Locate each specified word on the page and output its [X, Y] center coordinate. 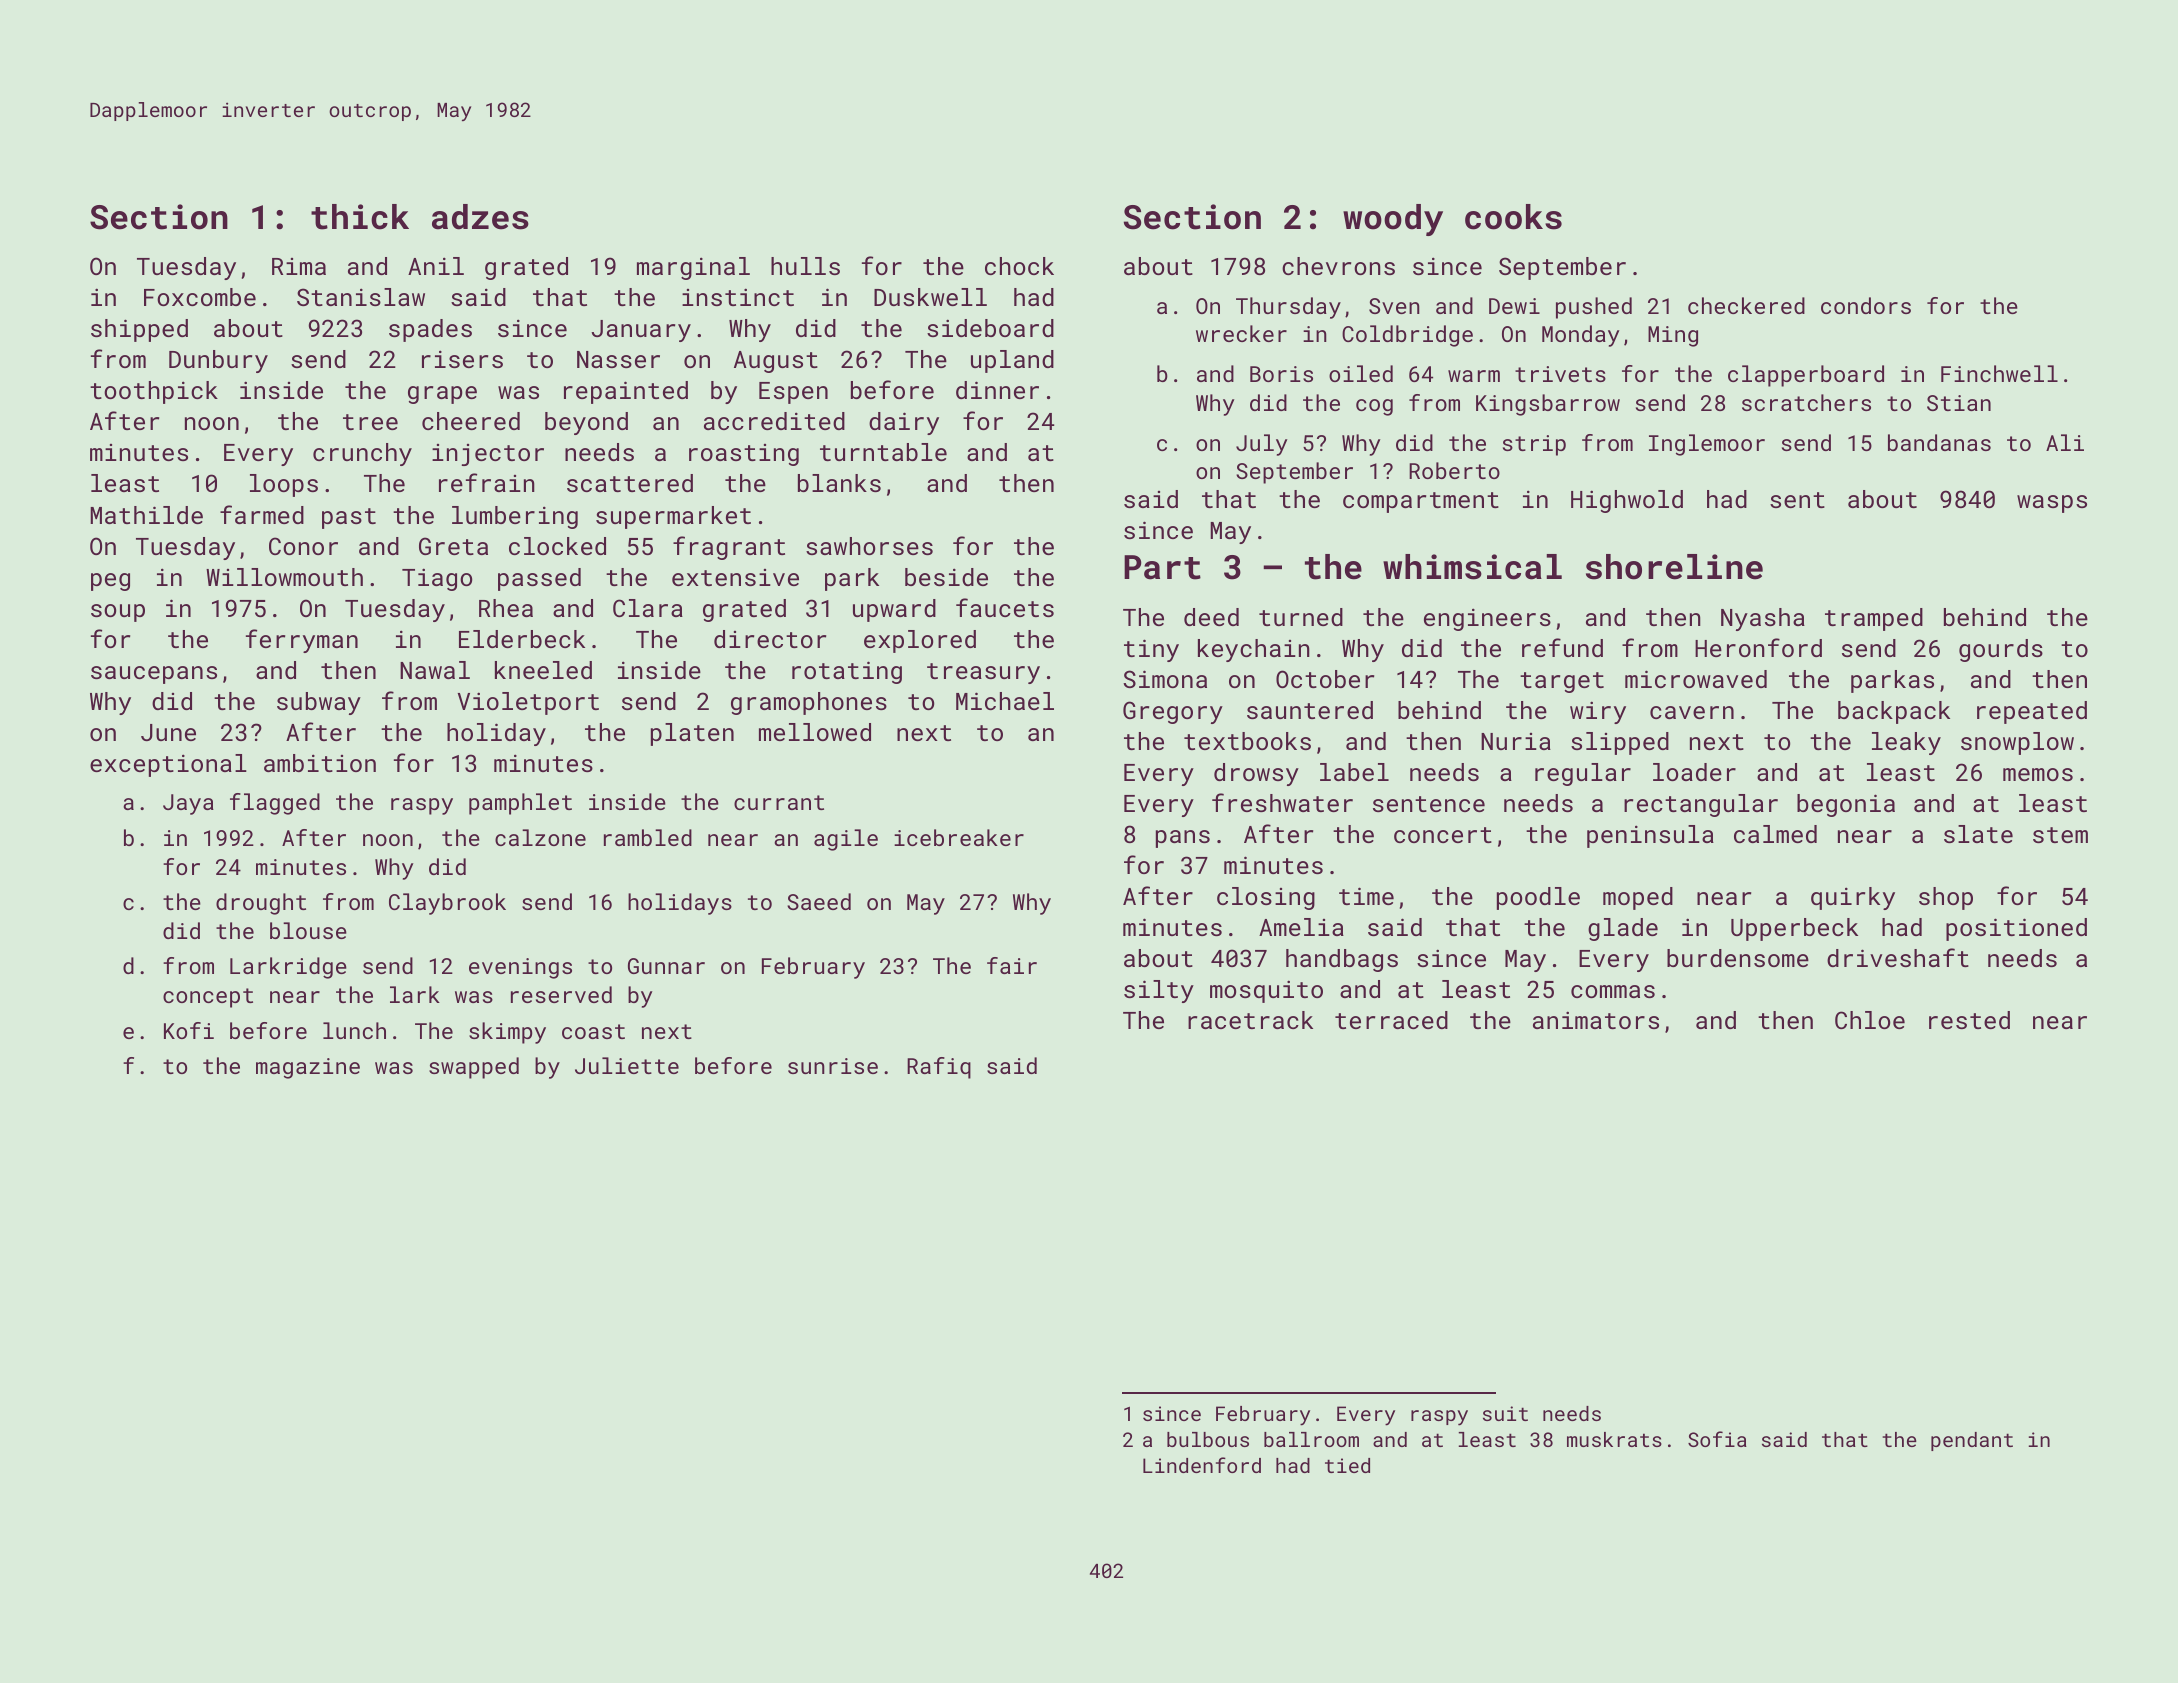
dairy [904, 423]
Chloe [1870, 1020]
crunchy [362, 454]
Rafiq [939, 1068]
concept [208, 998]
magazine [308, 1068]
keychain [1254, 650]
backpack [1894, 712]
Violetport [528, 703]
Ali [2065, 442]
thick [360, 217]
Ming [1673, 336]
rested [1969, 1020]
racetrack [1250, 1020]
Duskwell [930, 297]
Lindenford [1202, 1465]
